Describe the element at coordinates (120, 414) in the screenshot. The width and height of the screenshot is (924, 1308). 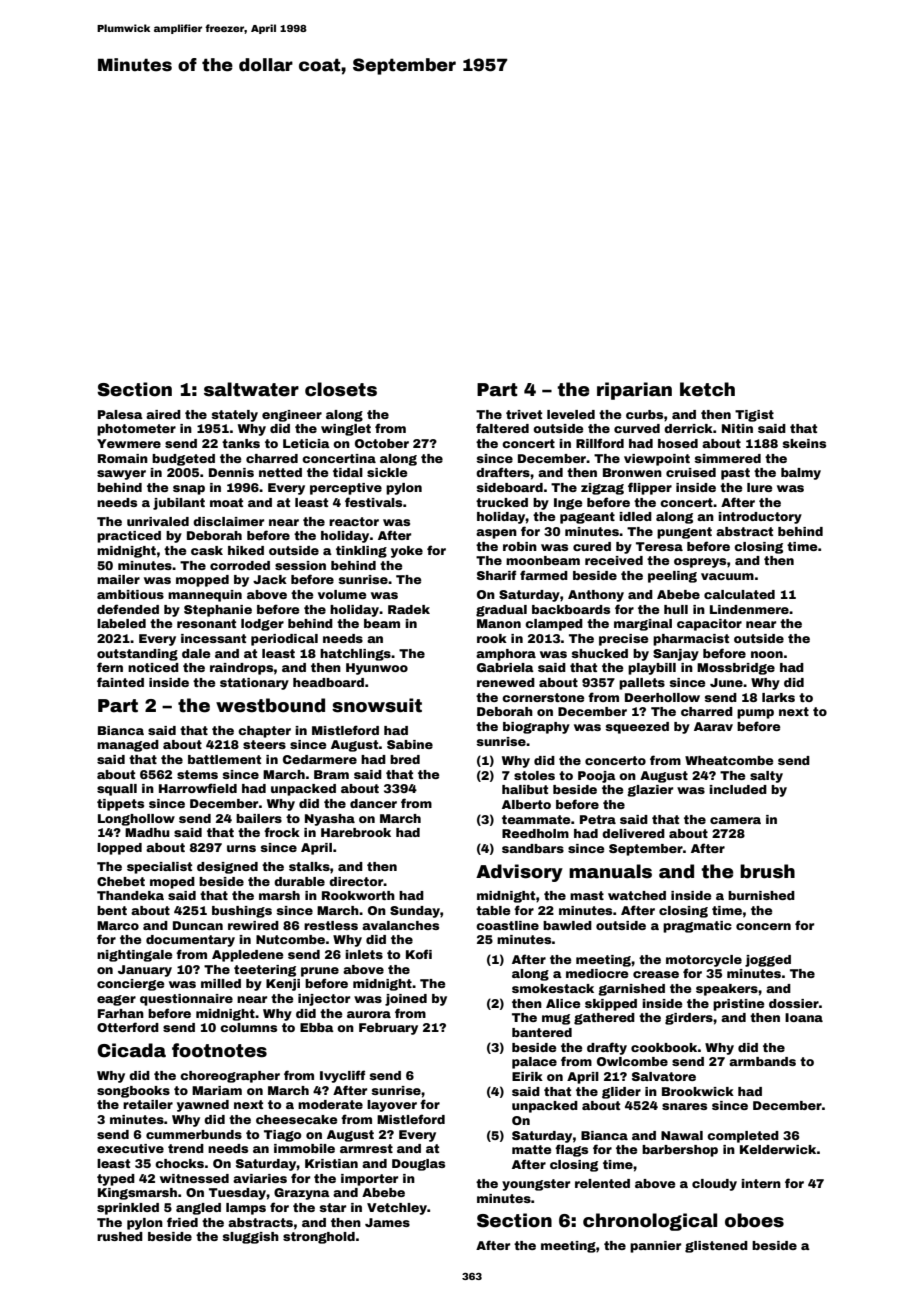
I see `Palesa` at that location.
